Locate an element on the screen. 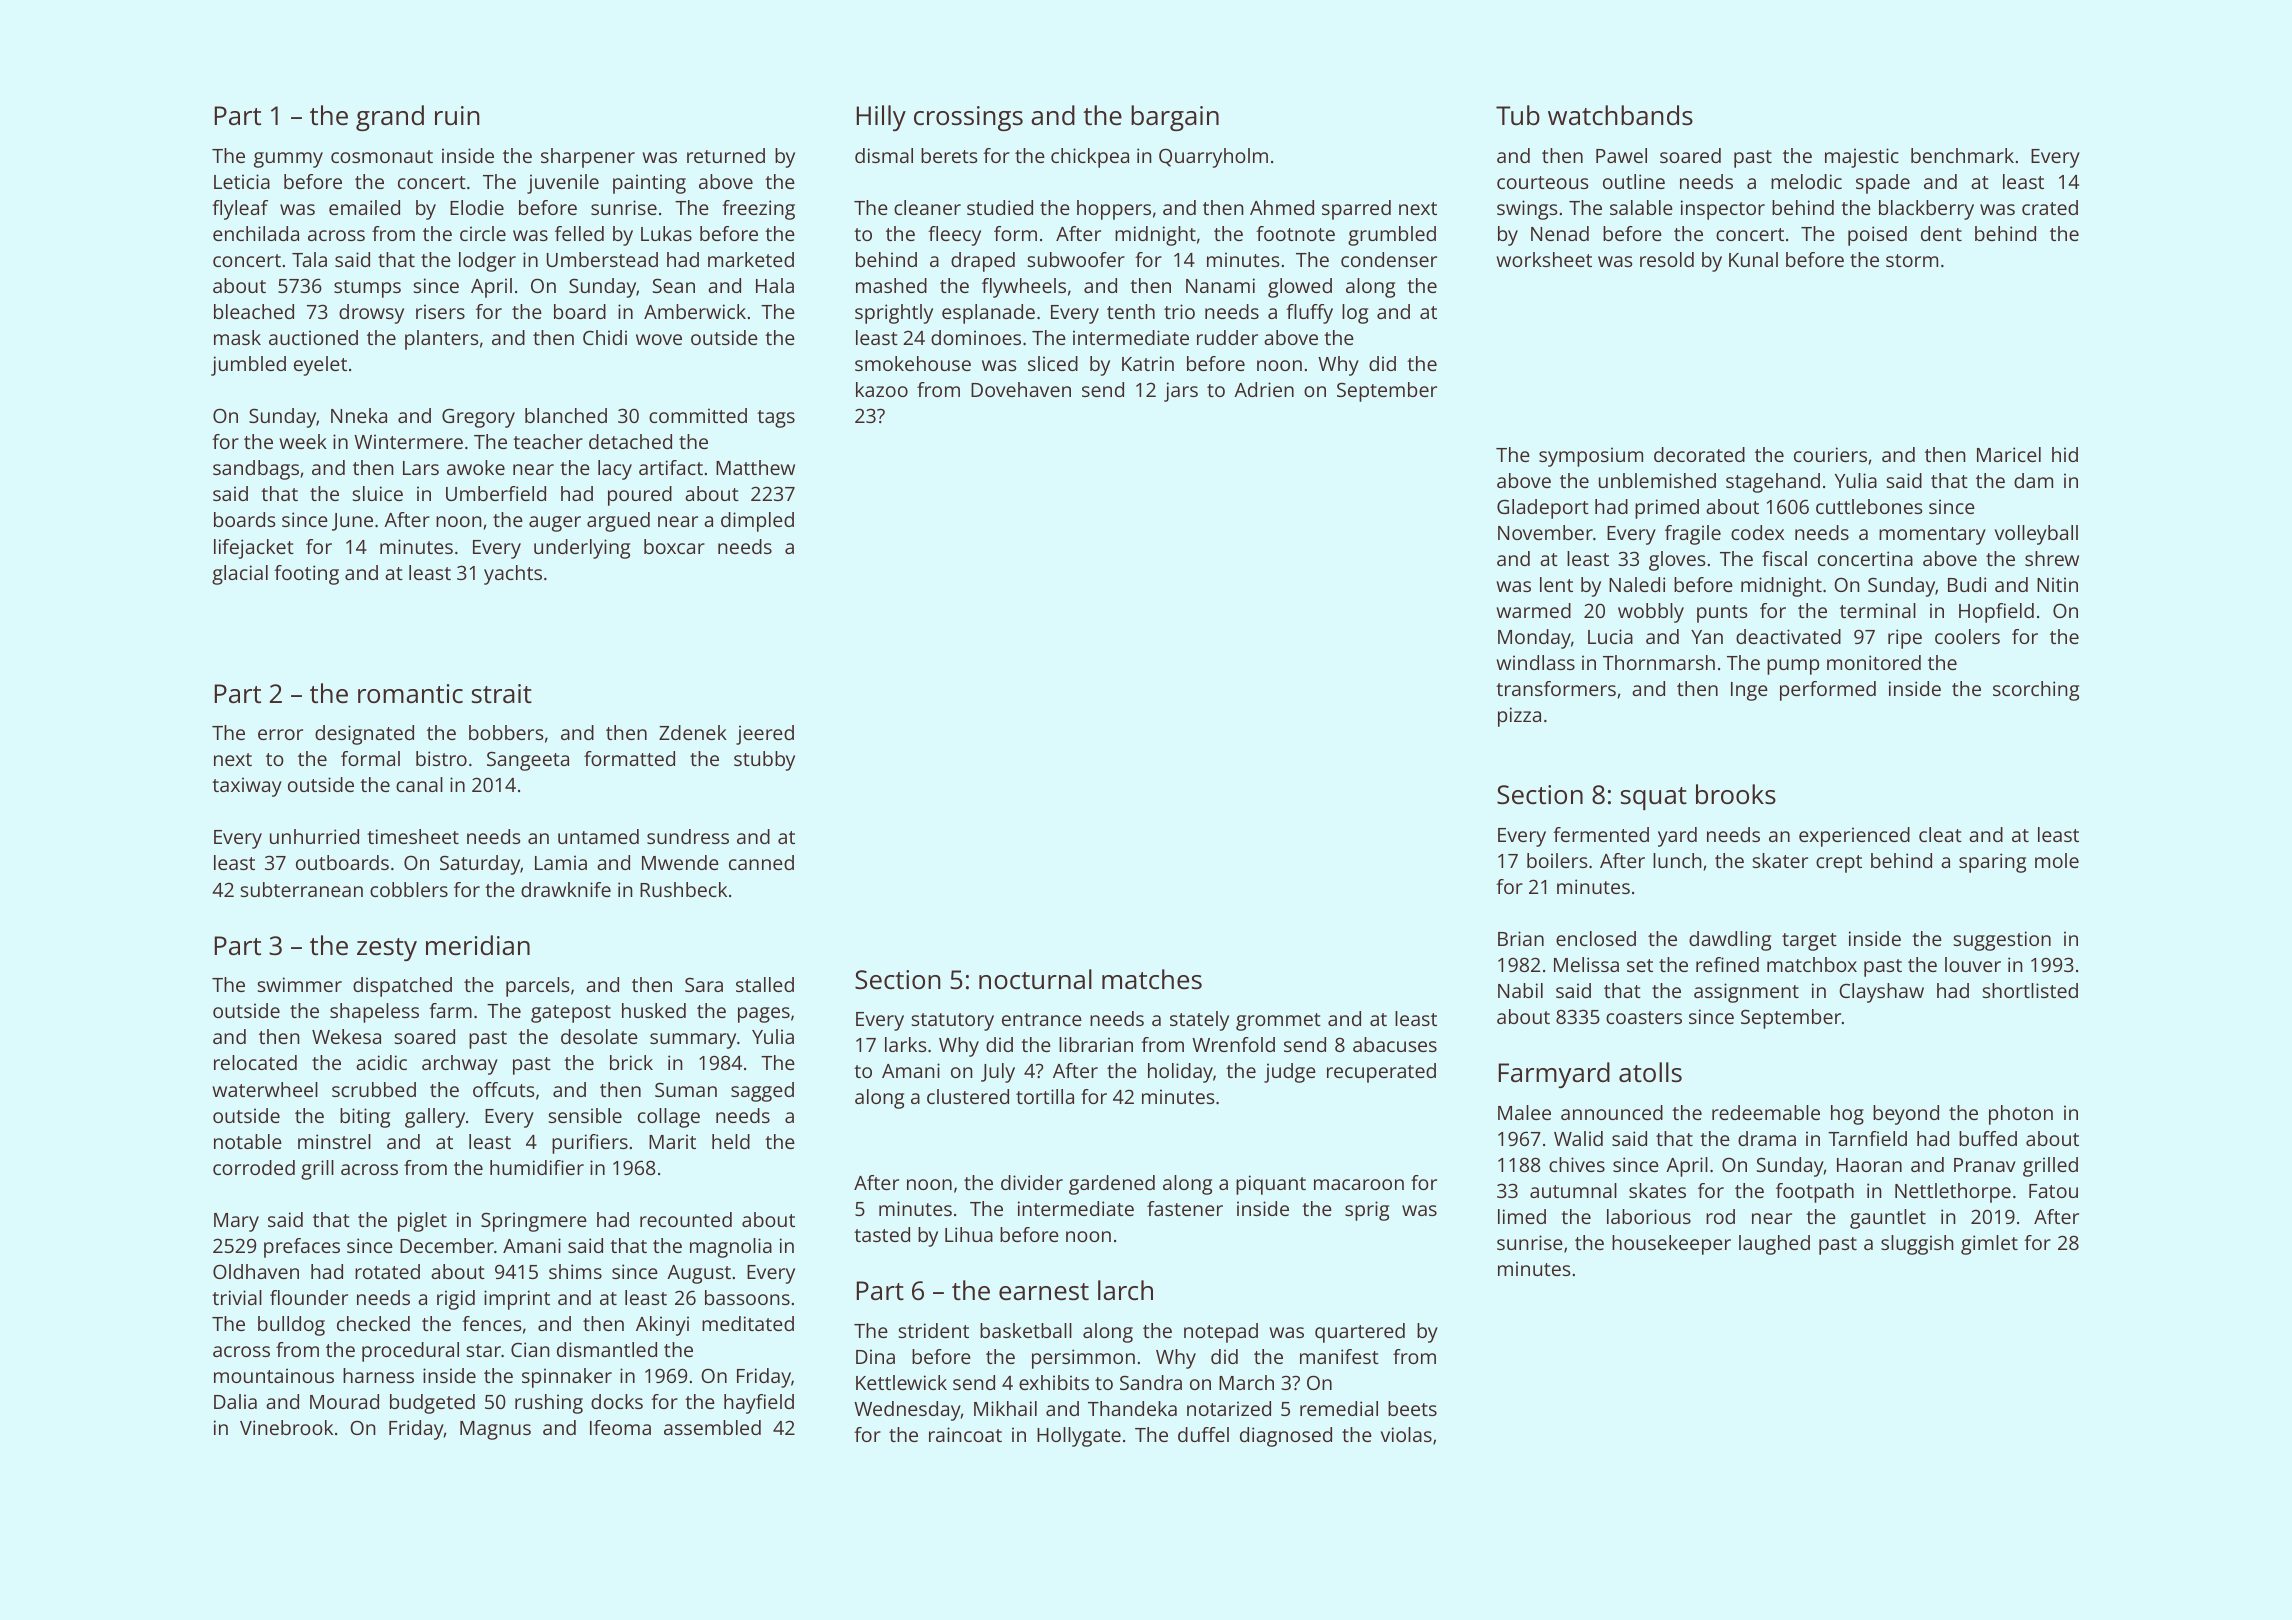  December is located at coordinates (447, 1245).
